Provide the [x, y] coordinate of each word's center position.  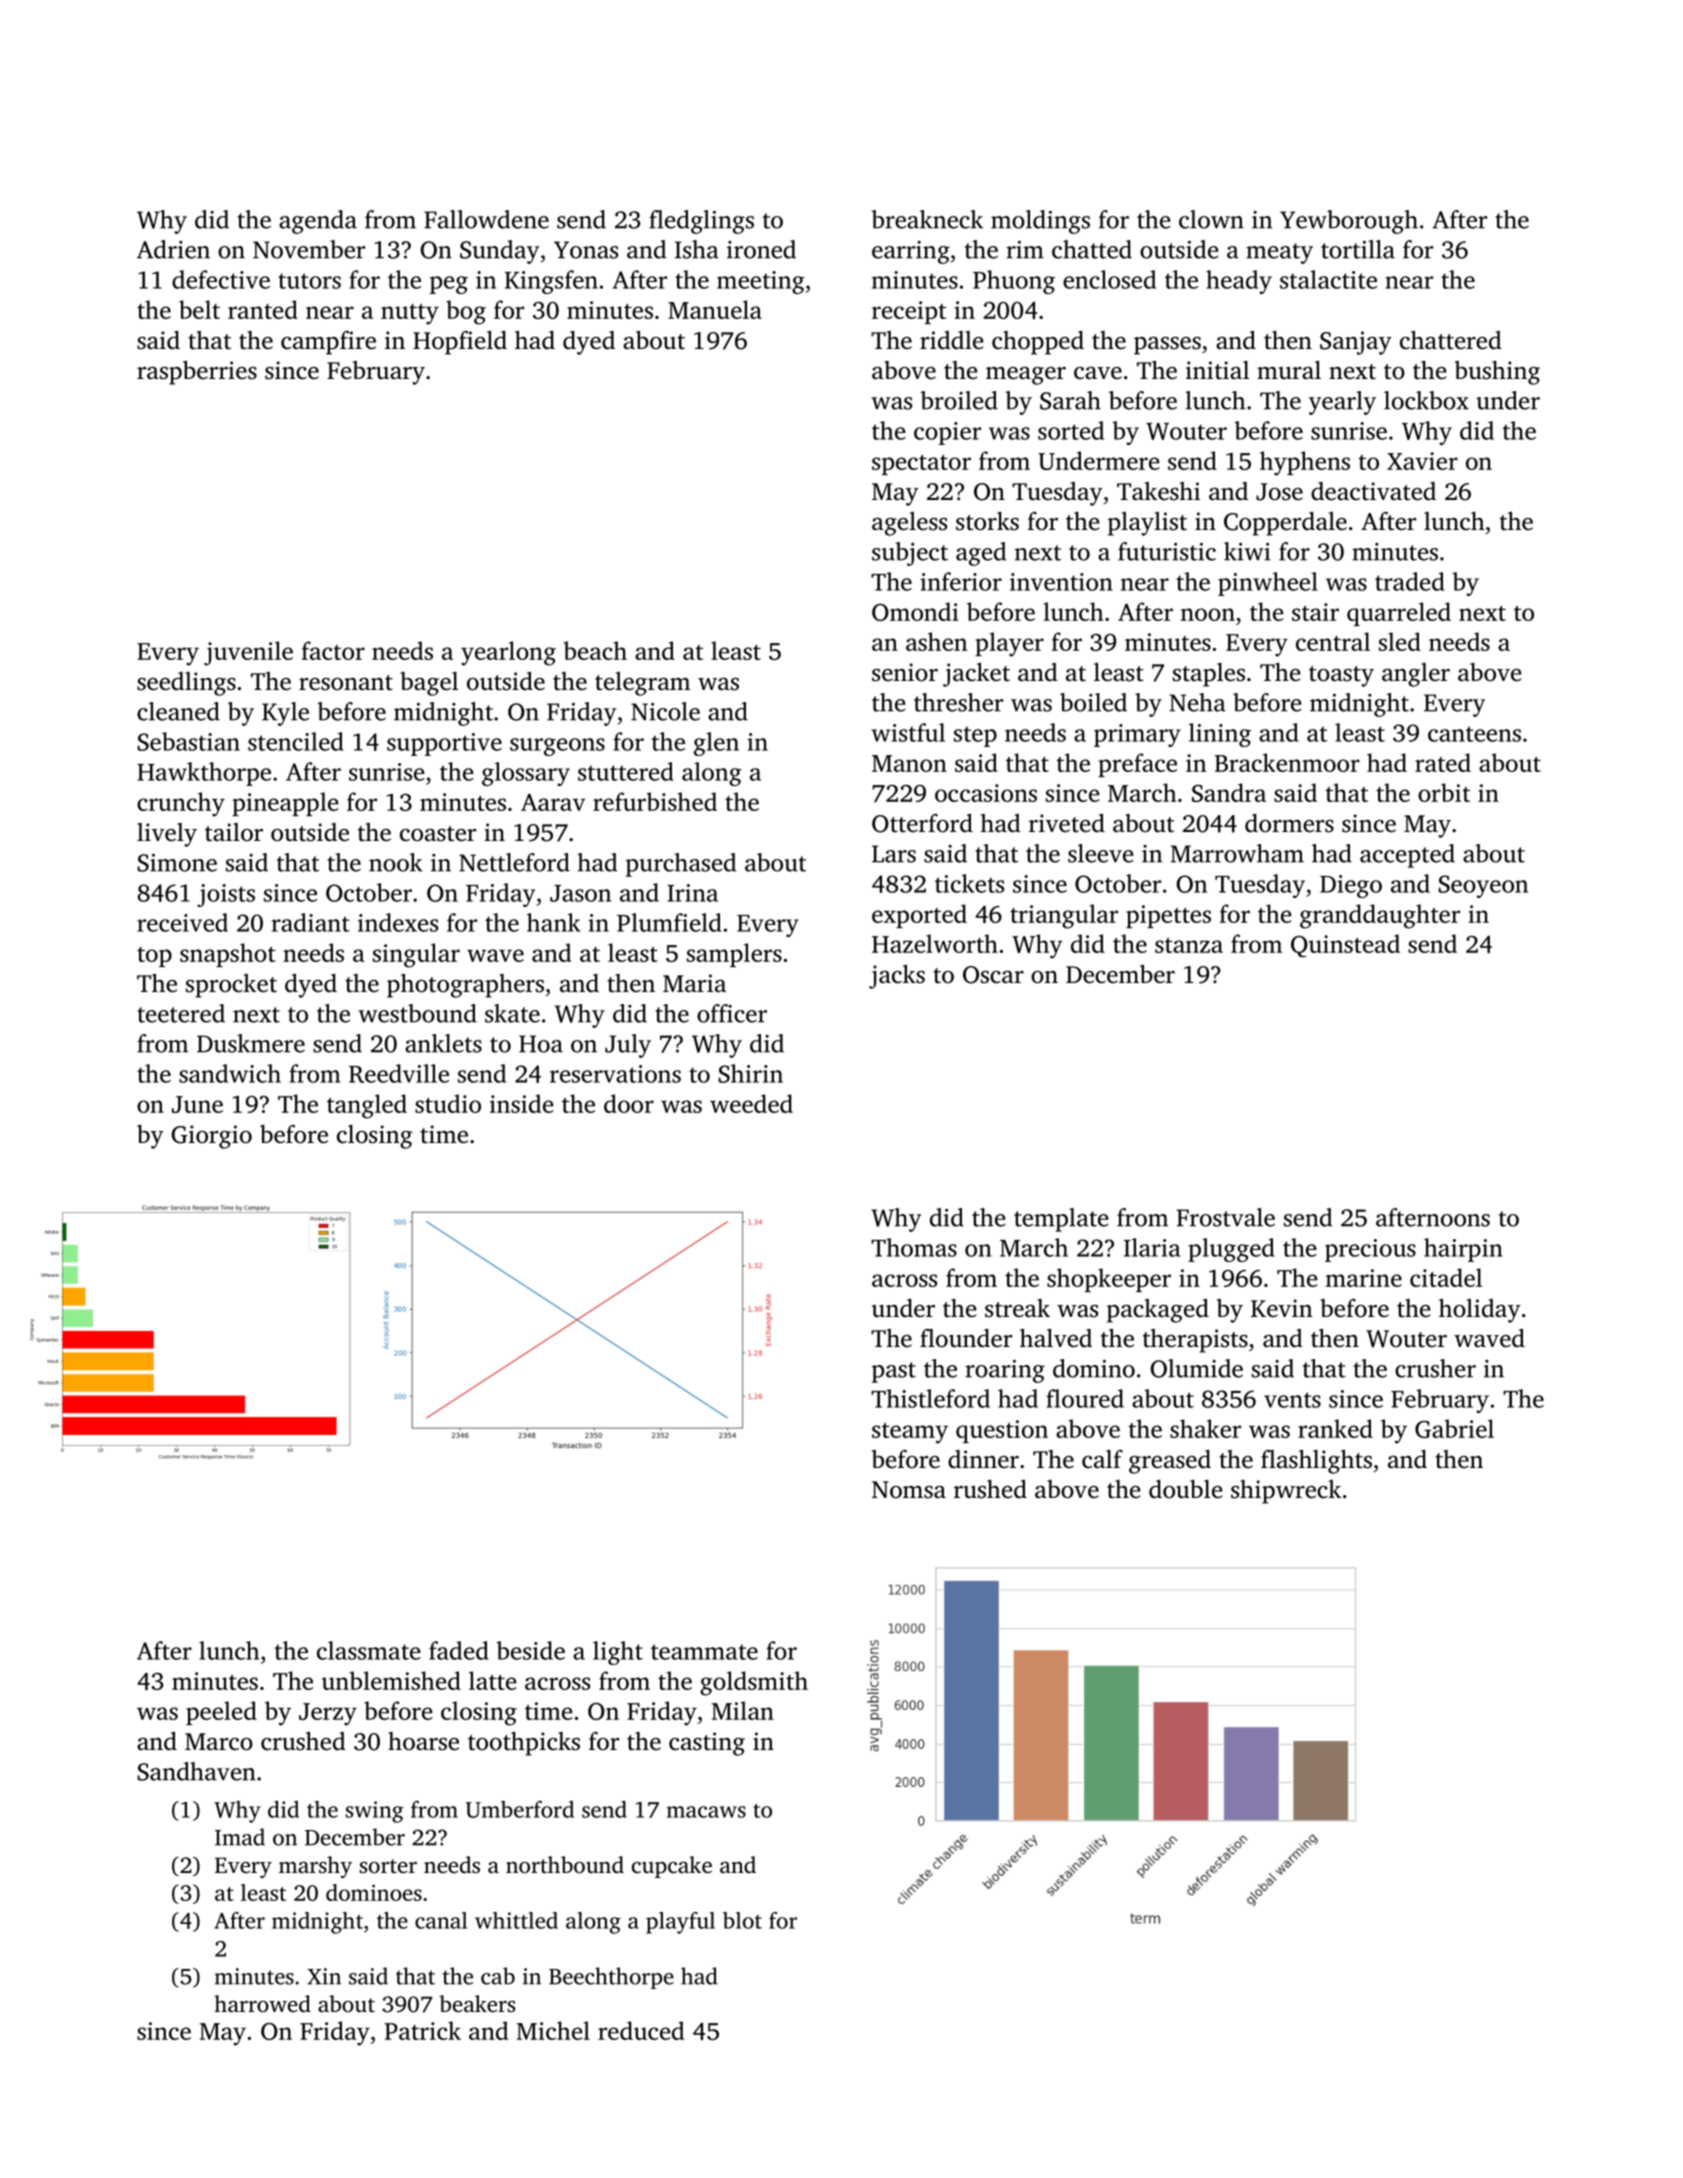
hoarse [423, 1741]
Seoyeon [1483, 886]
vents [1292, 1400]
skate [512, 1013]
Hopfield [460, 343]
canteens [1474, 734]
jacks [897, 977]
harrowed [262, 2004]
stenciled [296, 741]
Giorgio [211, 1137]
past [894, 1372]
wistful [908, 732]
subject [910, 554]
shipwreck [1286, 1492]
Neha [1197, 702]
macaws [706, 1812]
